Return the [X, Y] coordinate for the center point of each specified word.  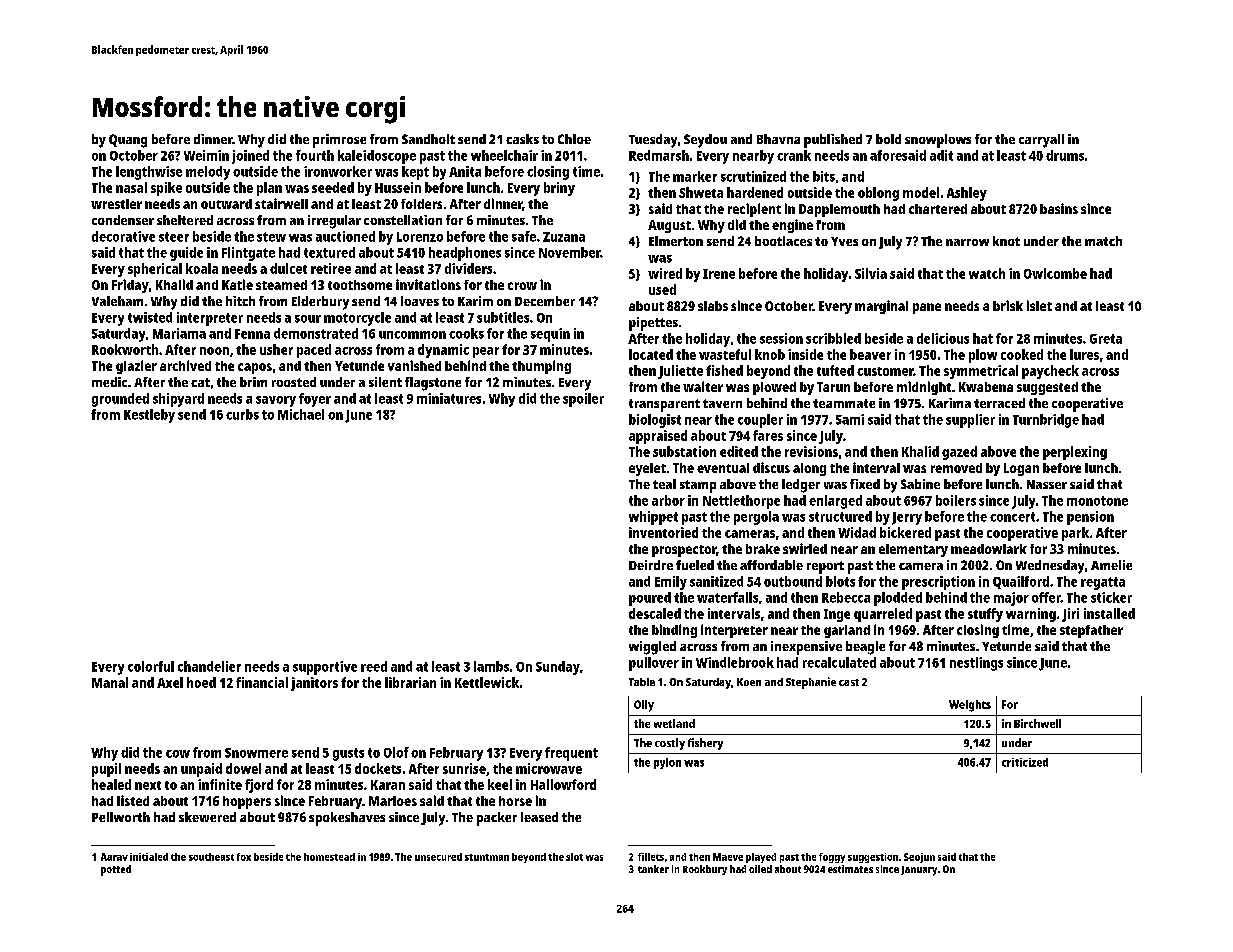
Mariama [179, 333]
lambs [491, 666]
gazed [959, 453]
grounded [120, 400]
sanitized [716, 581]
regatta [1103, 583]
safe [524, 236]
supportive [325, 668]
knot [1006, 241]
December [545, 301]
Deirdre [651, 565]
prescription [938, 583]
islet [1039, 305]
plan [269, 189]
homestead [329, 857]
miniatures [449, 398]
